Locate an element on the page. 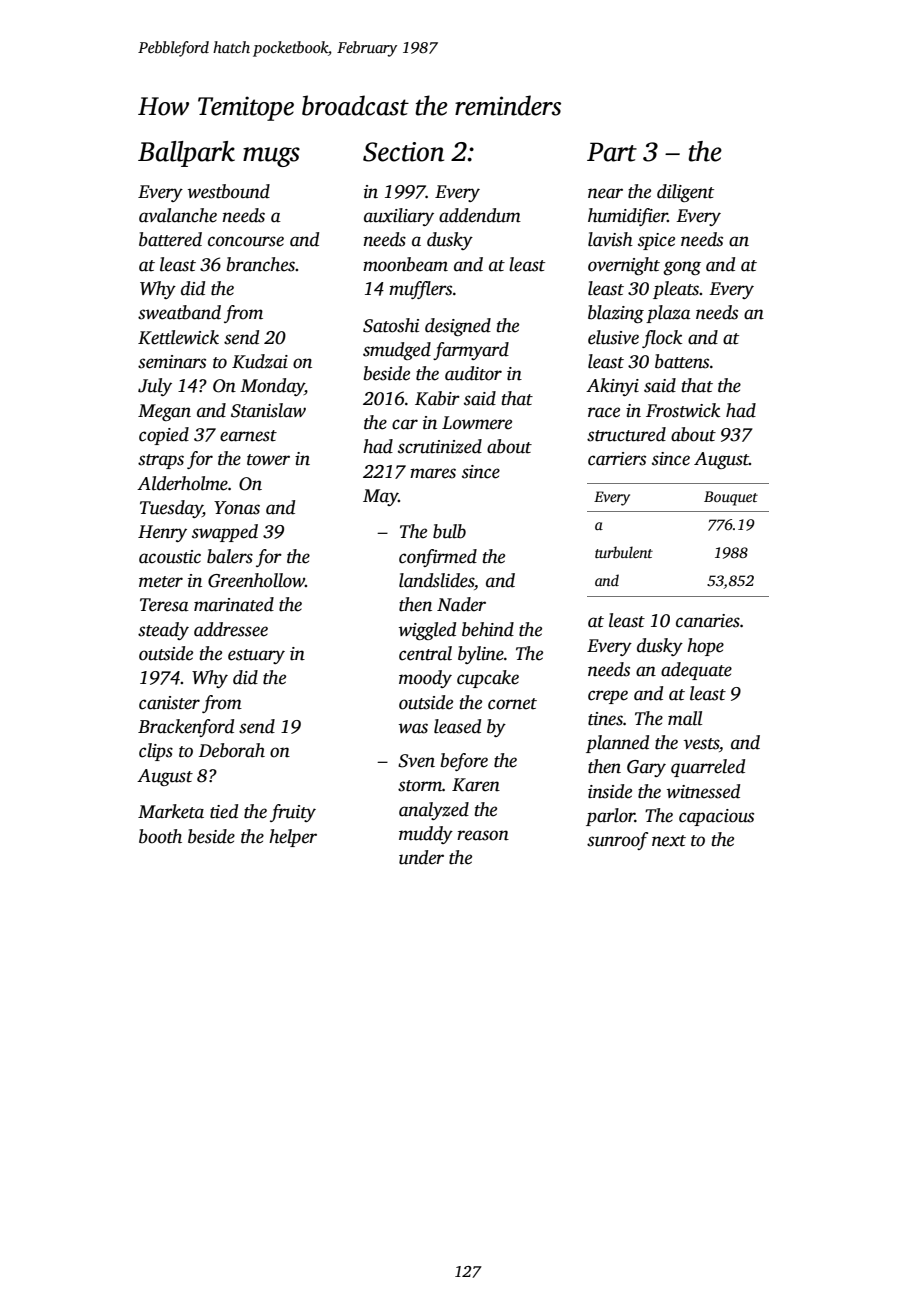 The height and width of the document is (1316, 908). designed is located at coordinates (458, 327).
